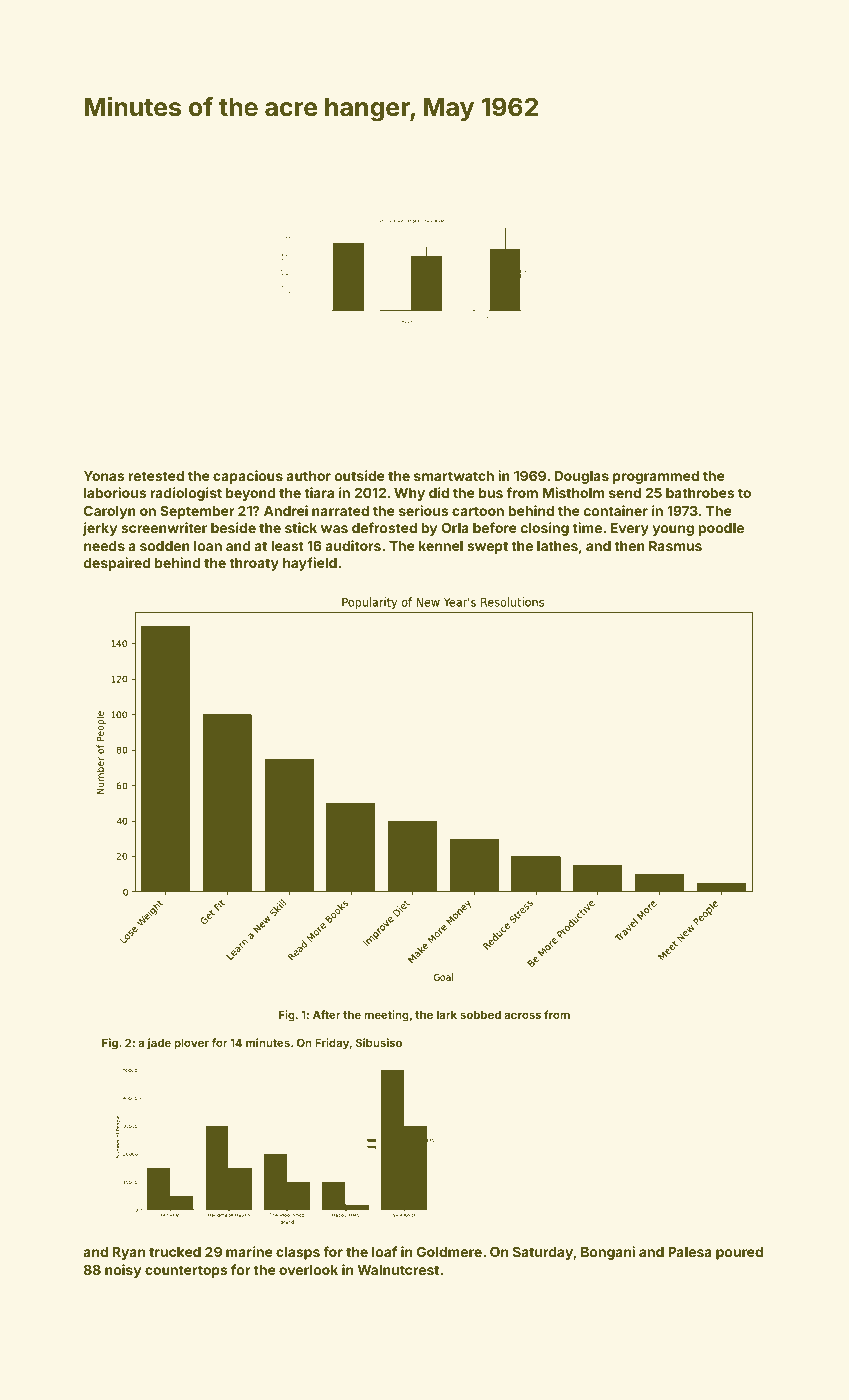  What do you see at coordinates (739, 1253) in the page?
I see `poured` at bounding box center [739, 1253].
